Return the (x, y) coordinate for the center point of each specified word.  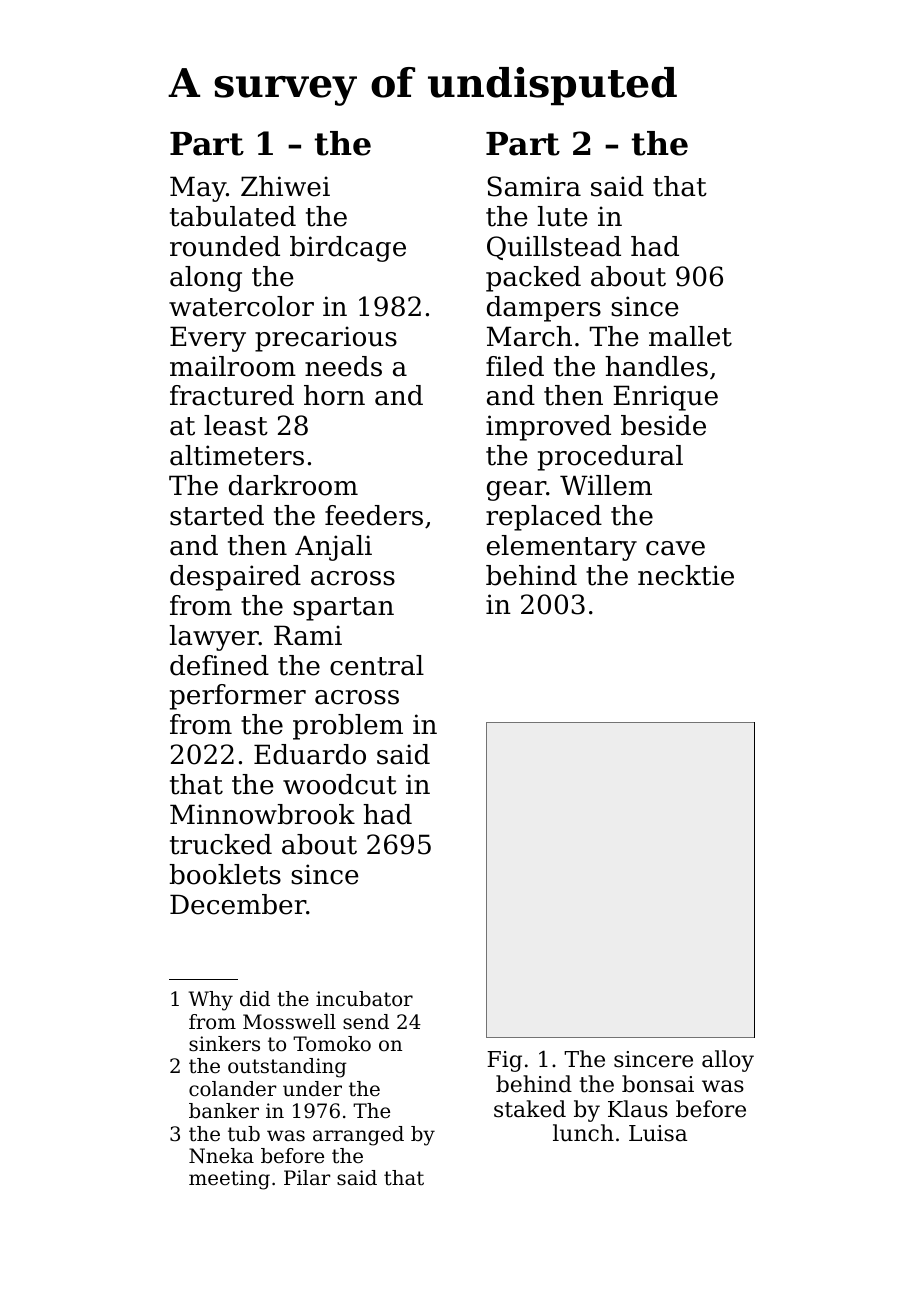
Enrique (665, 398)
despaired (235, 578)
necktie (686, 575)
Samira (534, 186)
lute (563, 216)
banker (224, 1111)
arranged (358, 1136)
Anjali (333, 548)
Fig (504, 1061)
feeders (374, 515)
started (217, 515)
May (198, 189)
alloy (728, 1061)
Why (211, 1001)
